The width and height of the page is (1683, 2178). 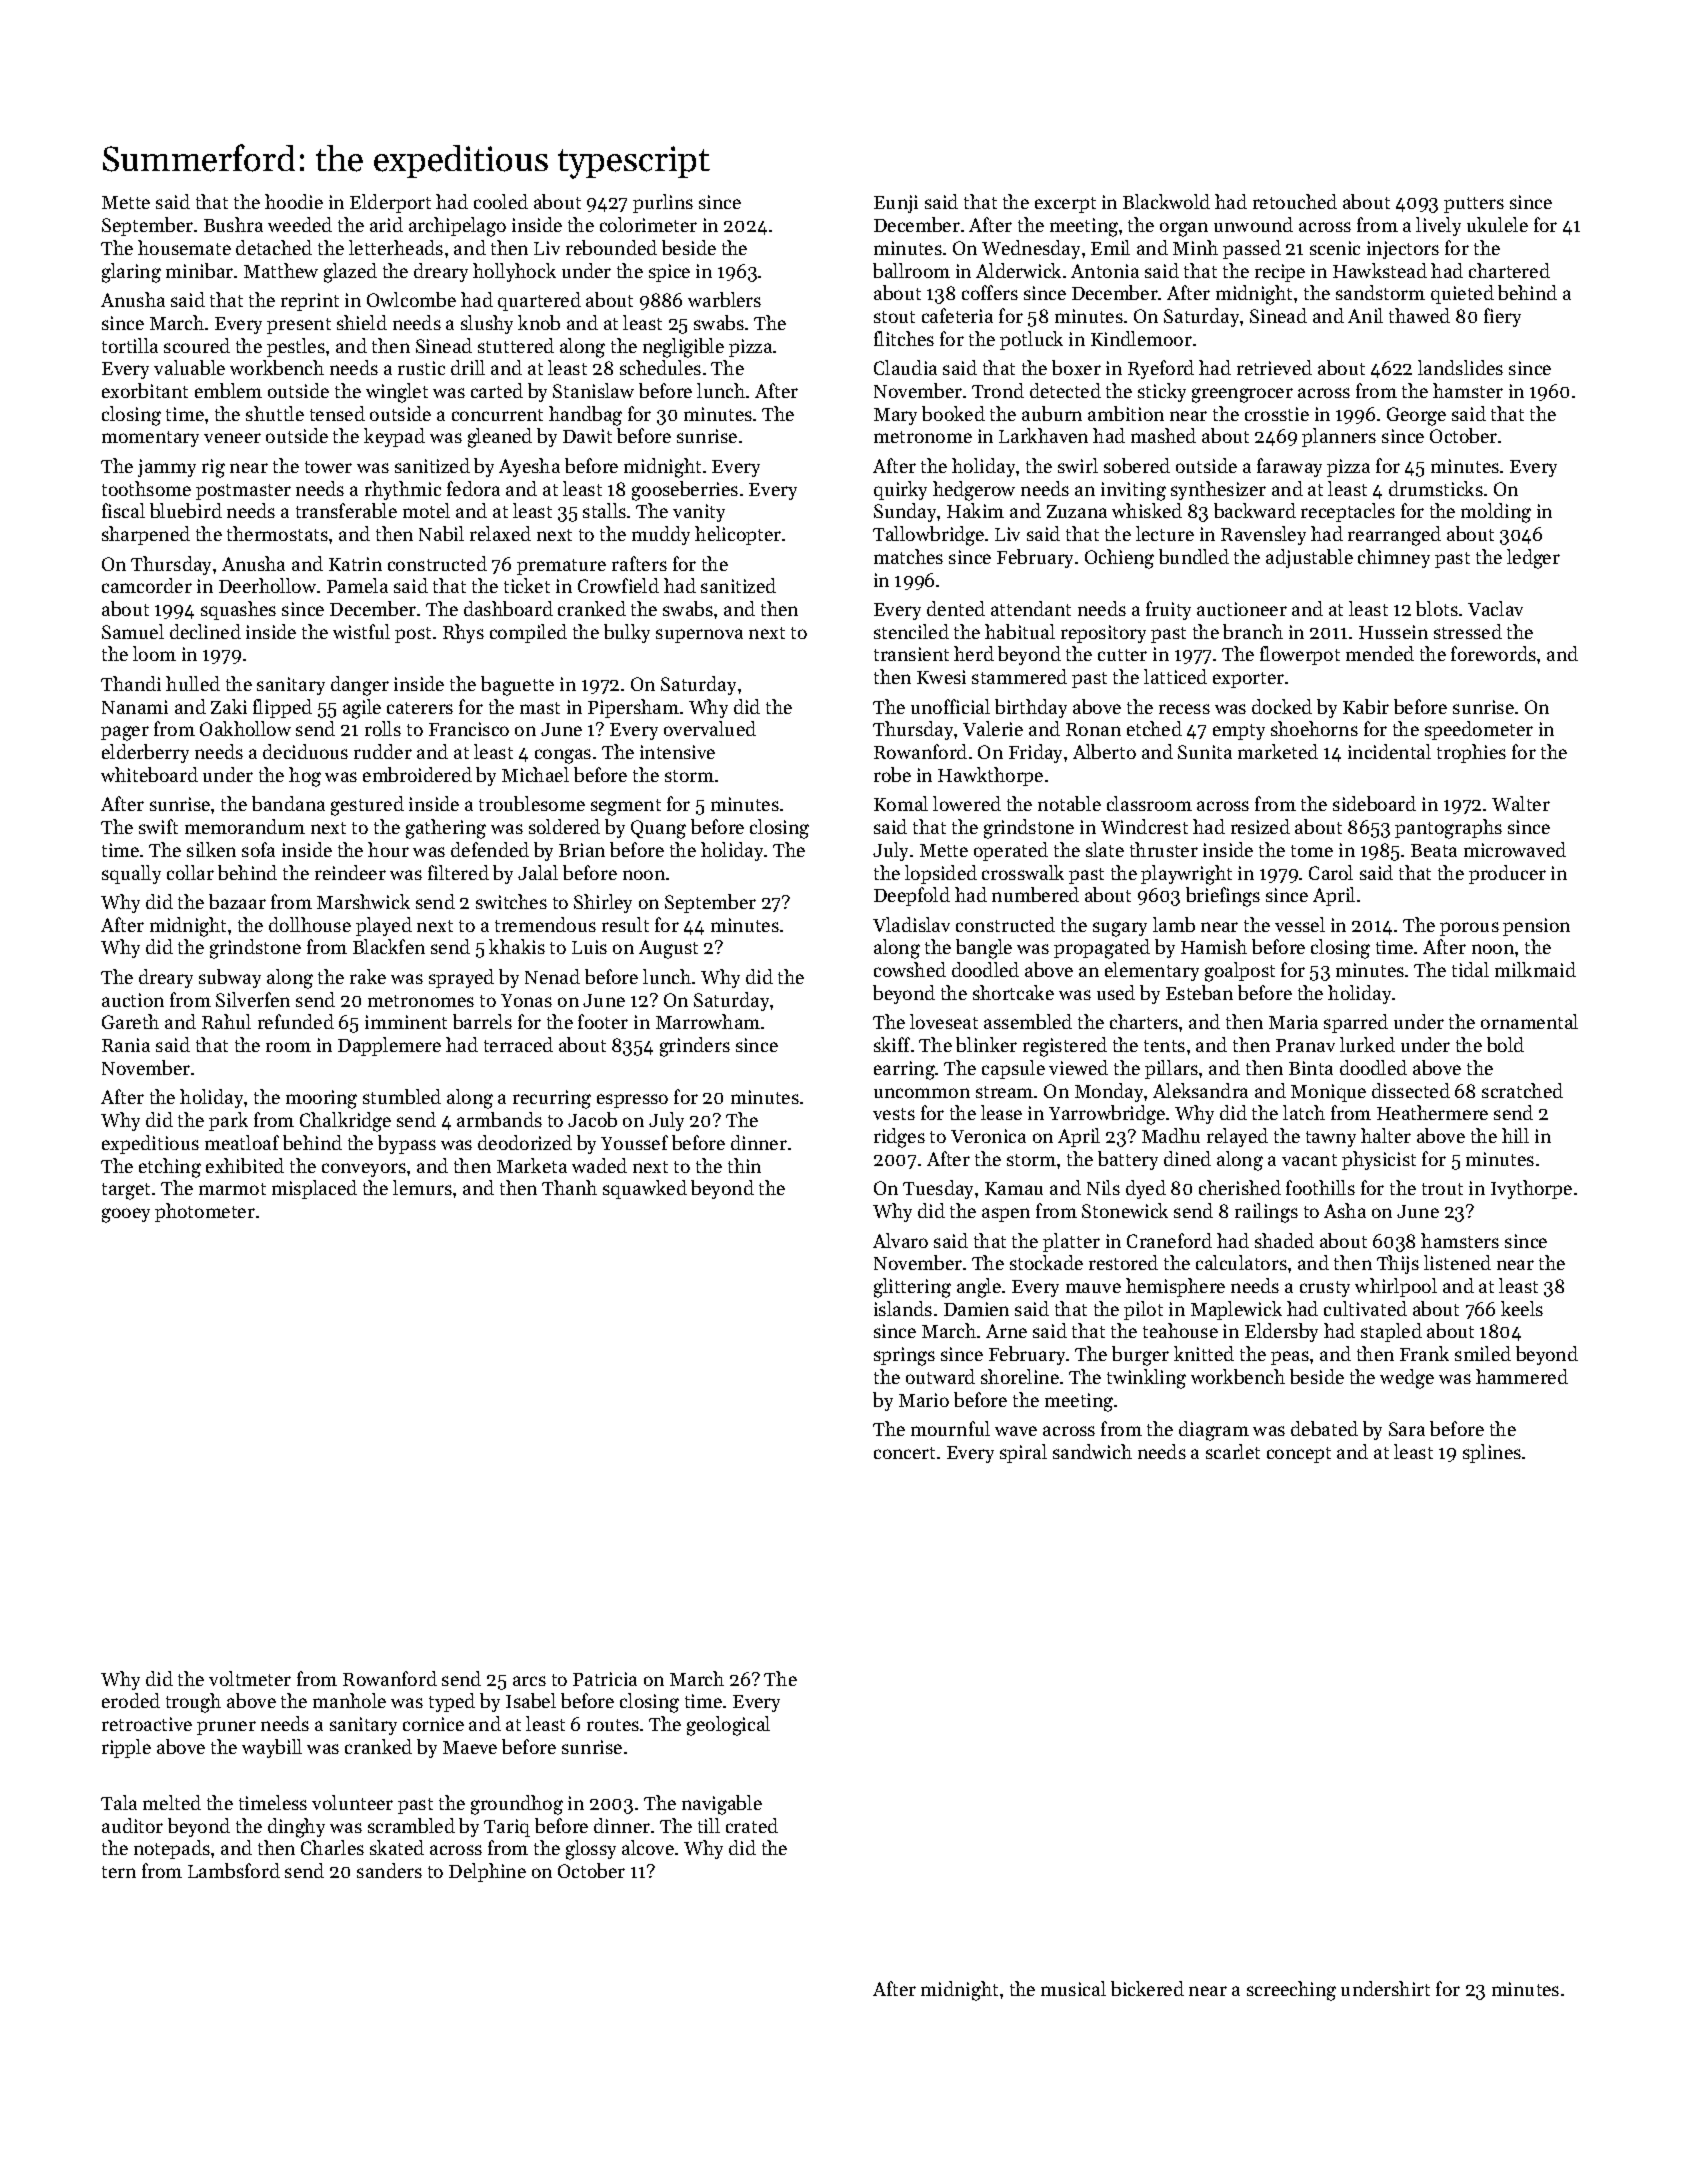 I want to click on voltmeter, so click(x=250, y=1678).
